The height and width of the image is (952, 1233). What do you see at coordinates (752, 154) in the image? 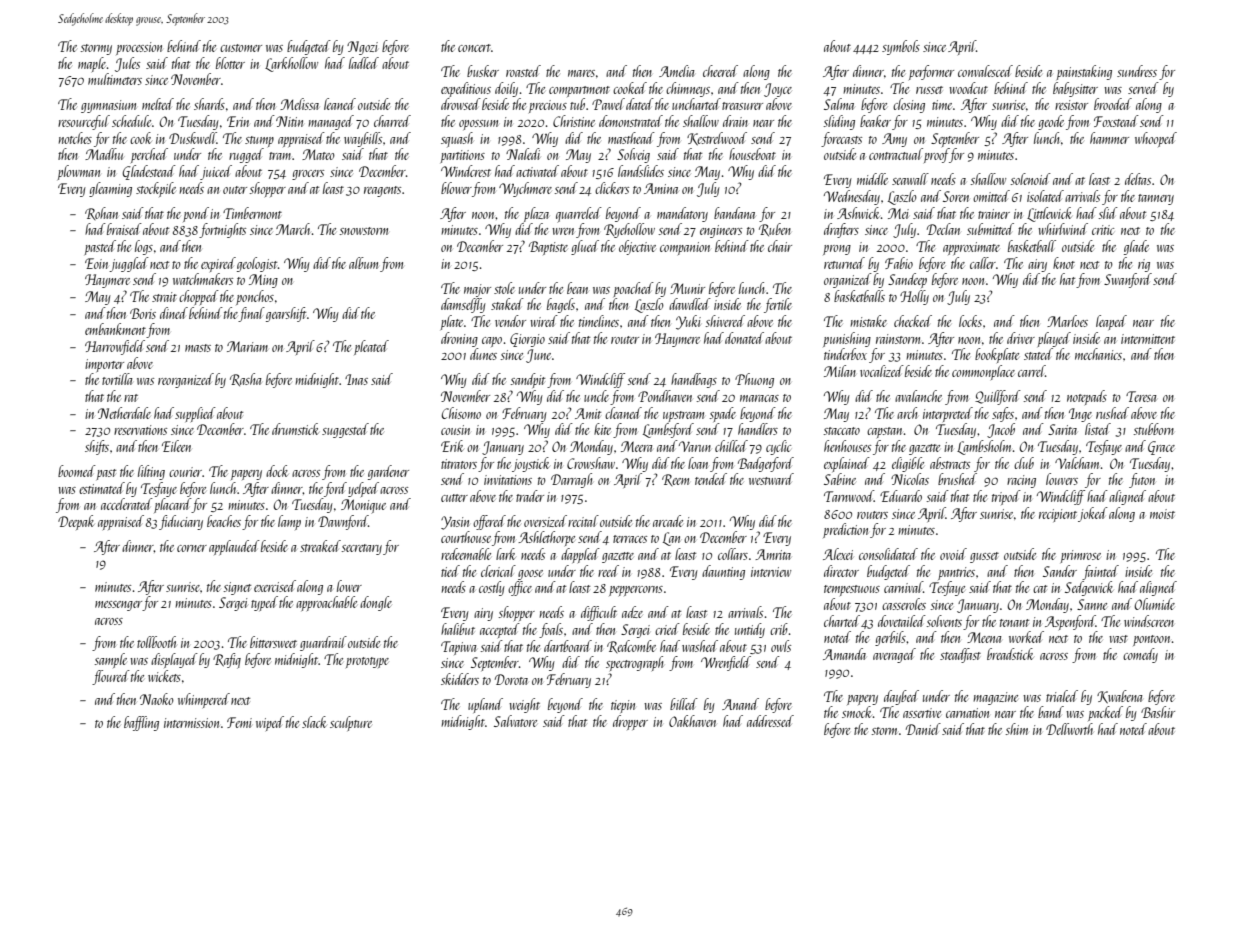
I see `houseboat` at bounding box center [752, 154].
